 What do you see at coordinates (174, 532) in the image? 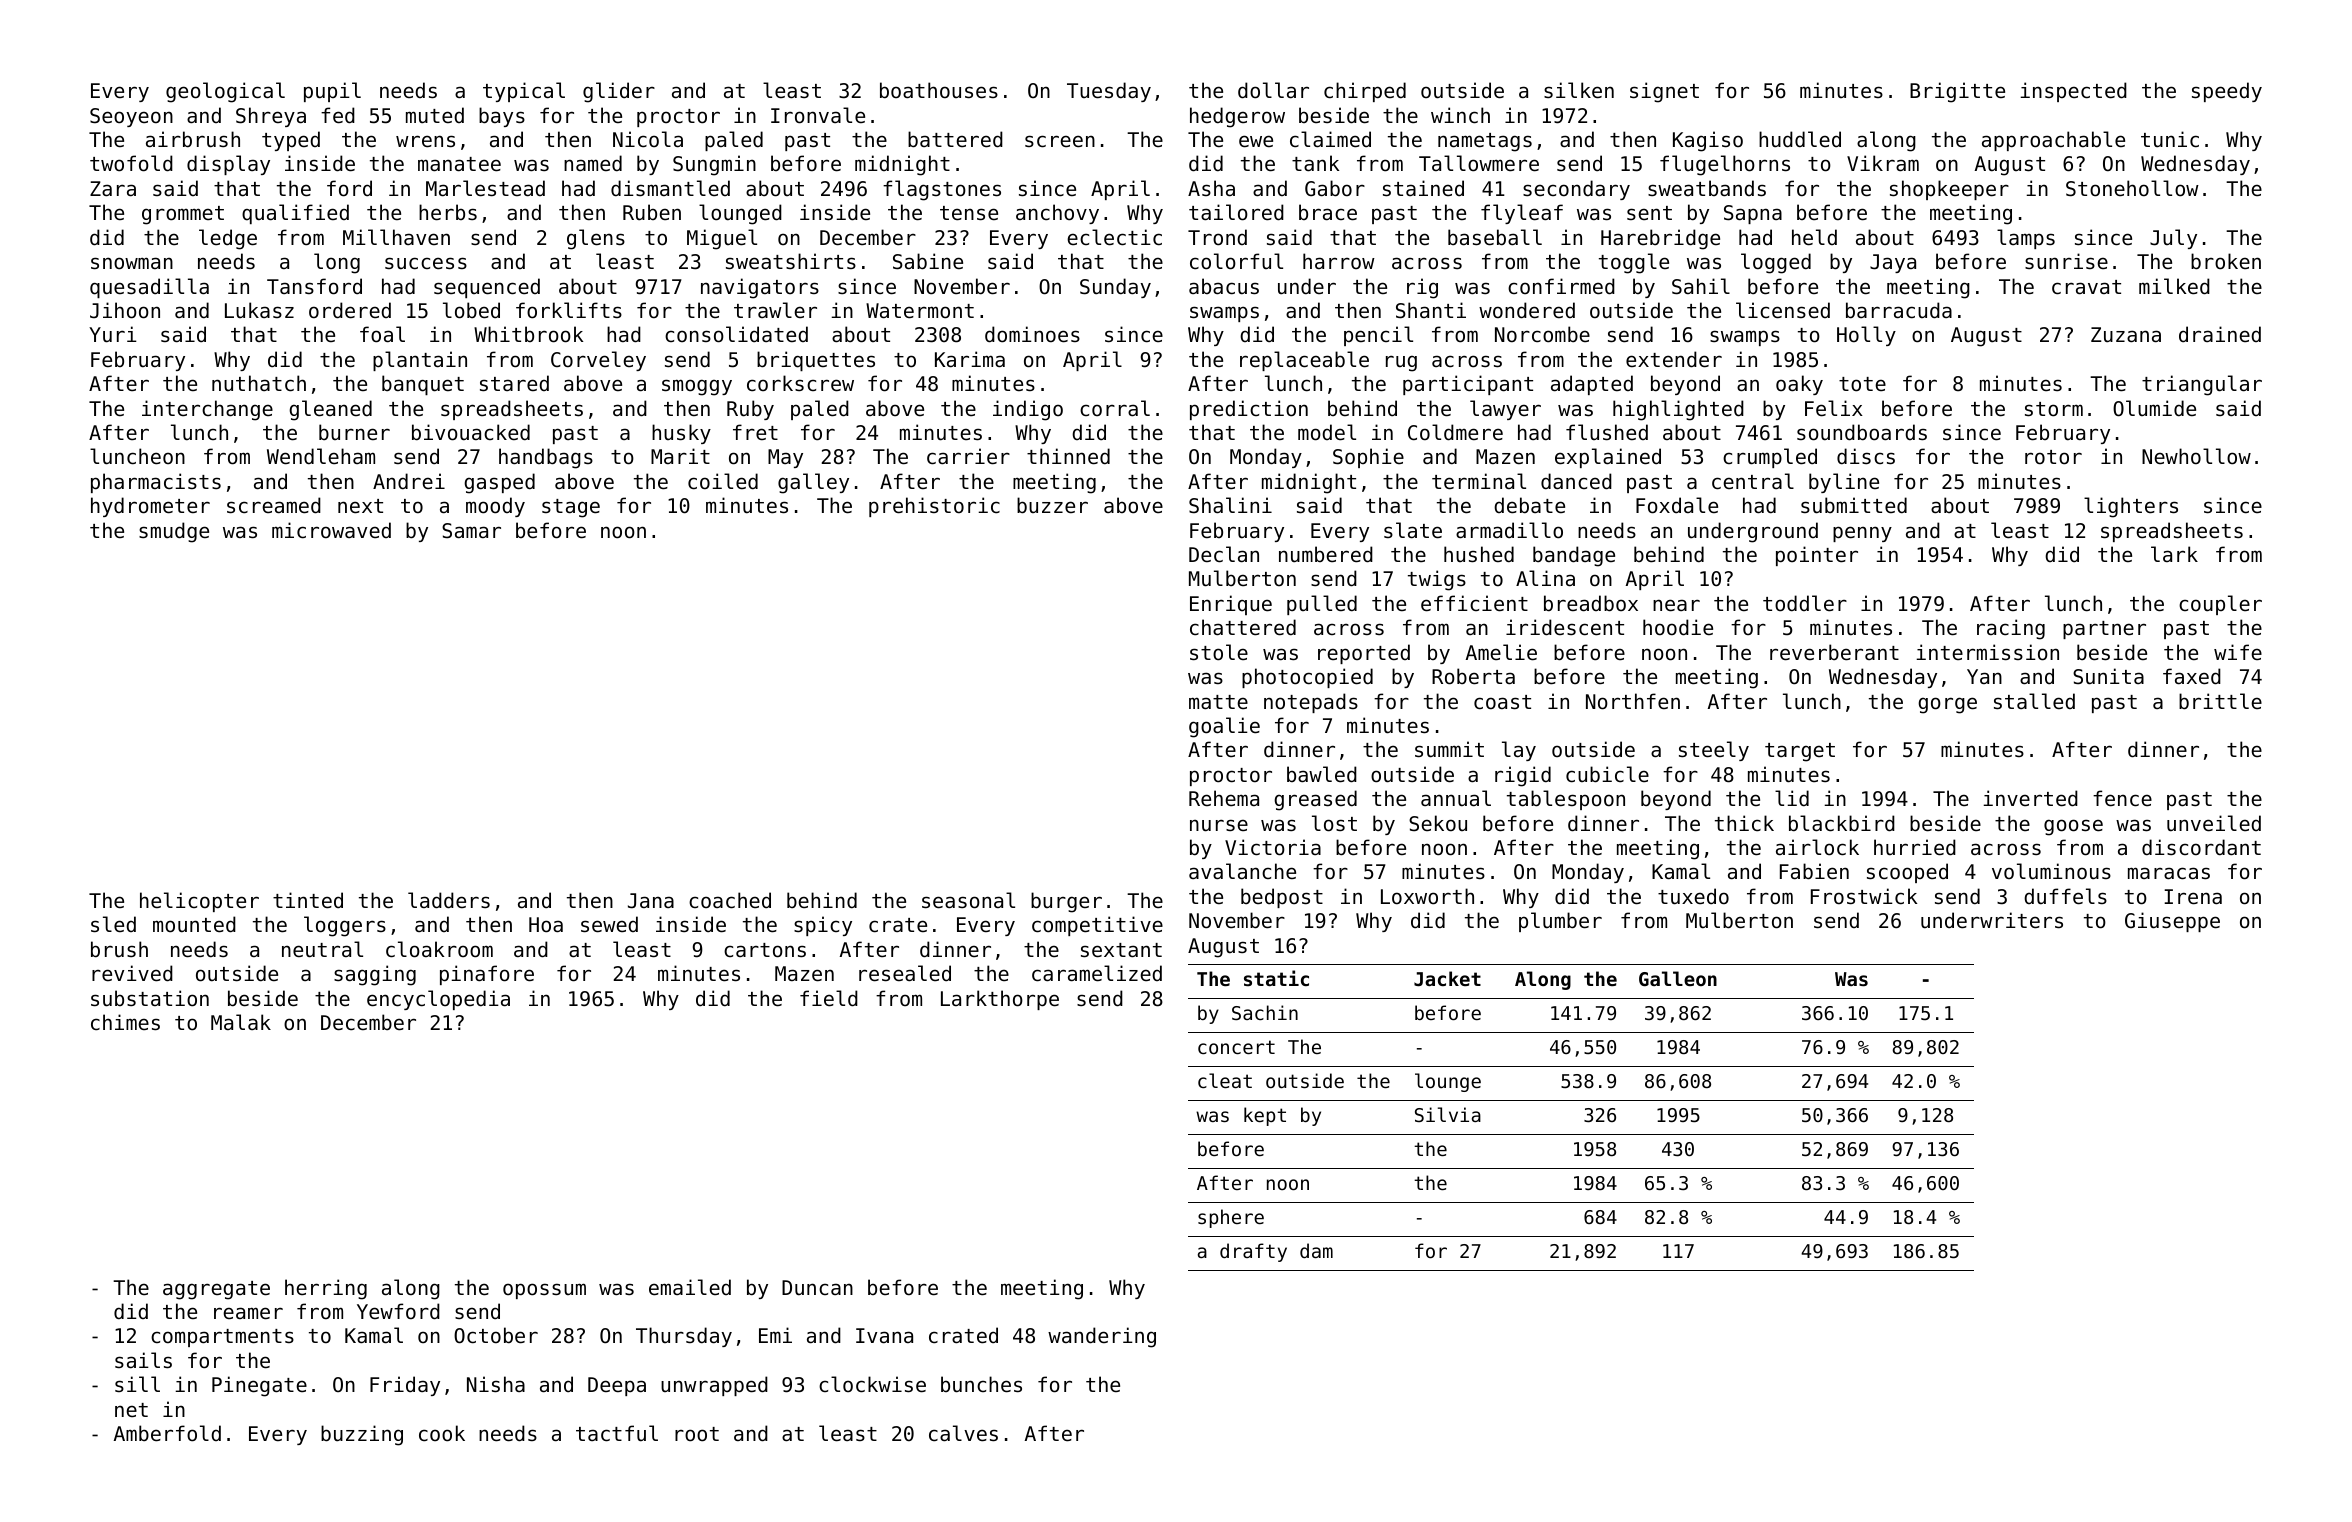
I see `smudge` at bounding box center [174, 532].
